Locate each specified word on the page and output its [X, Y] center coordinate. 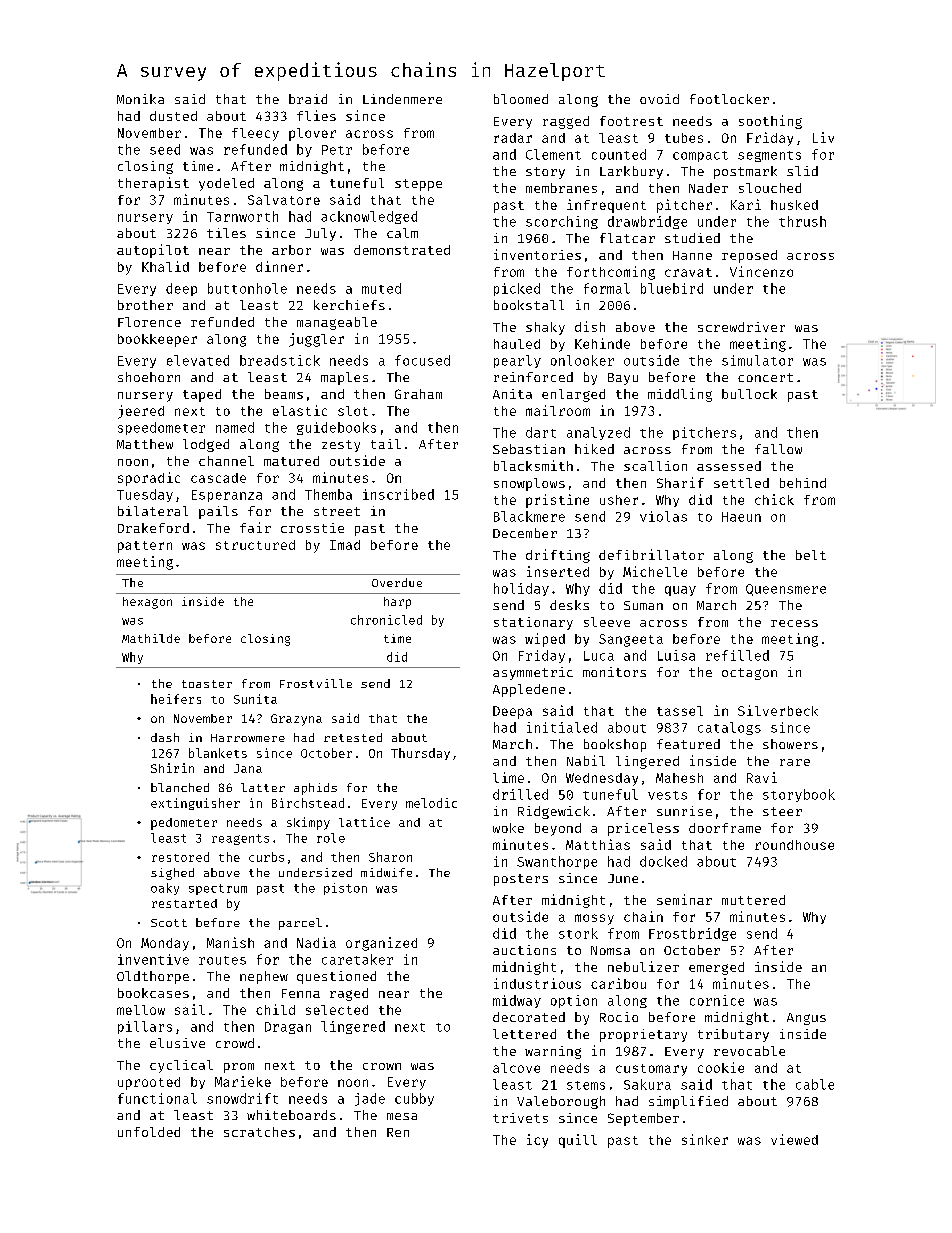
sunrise [684, 811]
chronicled [386, 620]
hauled [517, 344]
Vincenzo [761, 271]
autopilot [153, 251]
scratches [259, 1132]
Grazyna [296, 720]
